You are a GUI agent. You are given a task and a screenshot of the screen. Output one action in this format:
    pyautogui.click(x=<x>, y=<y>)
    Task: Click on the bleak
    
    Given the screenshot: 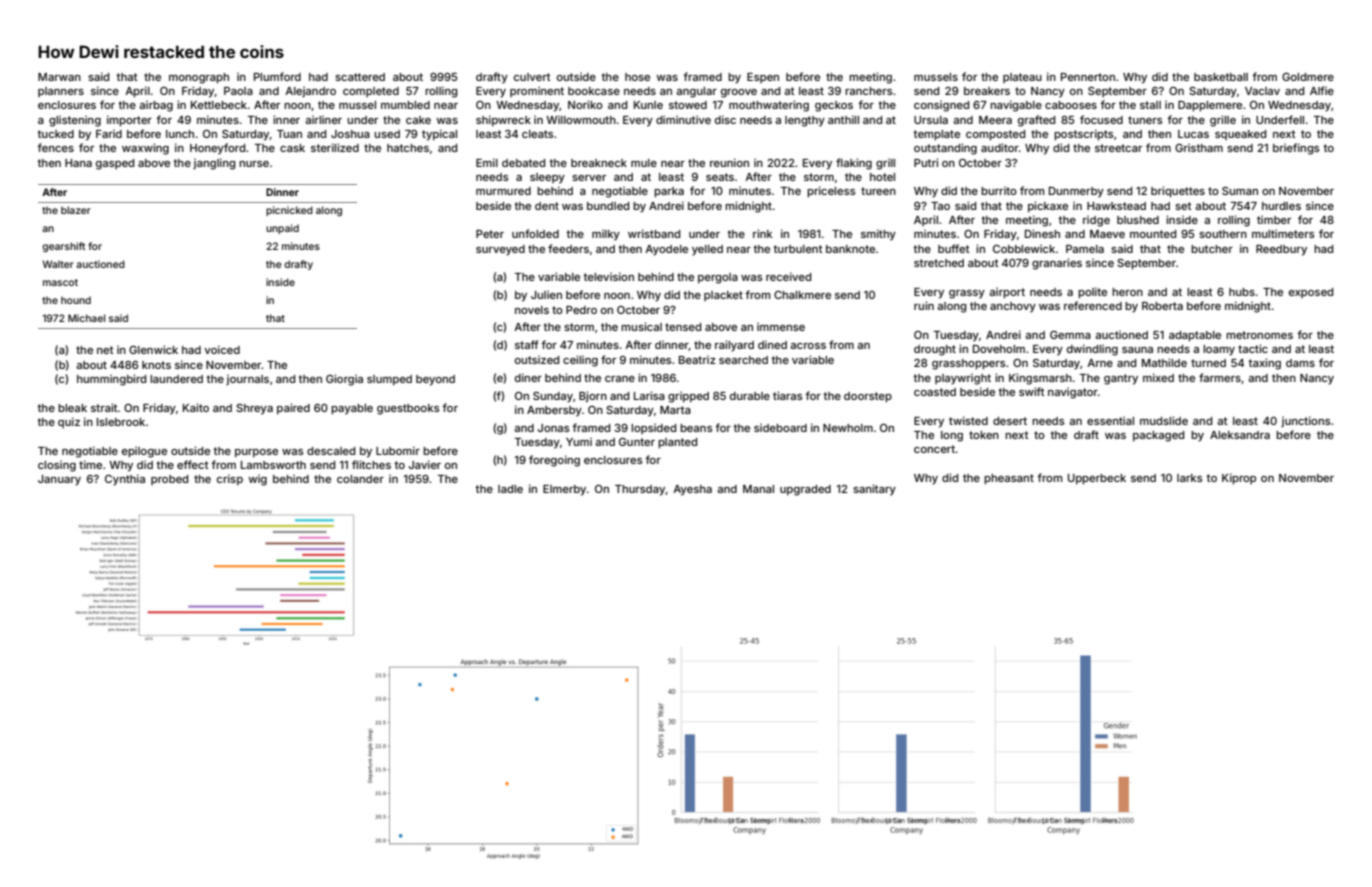 What is the action you would take?
    pyautogui.click(x=72, y=408)
